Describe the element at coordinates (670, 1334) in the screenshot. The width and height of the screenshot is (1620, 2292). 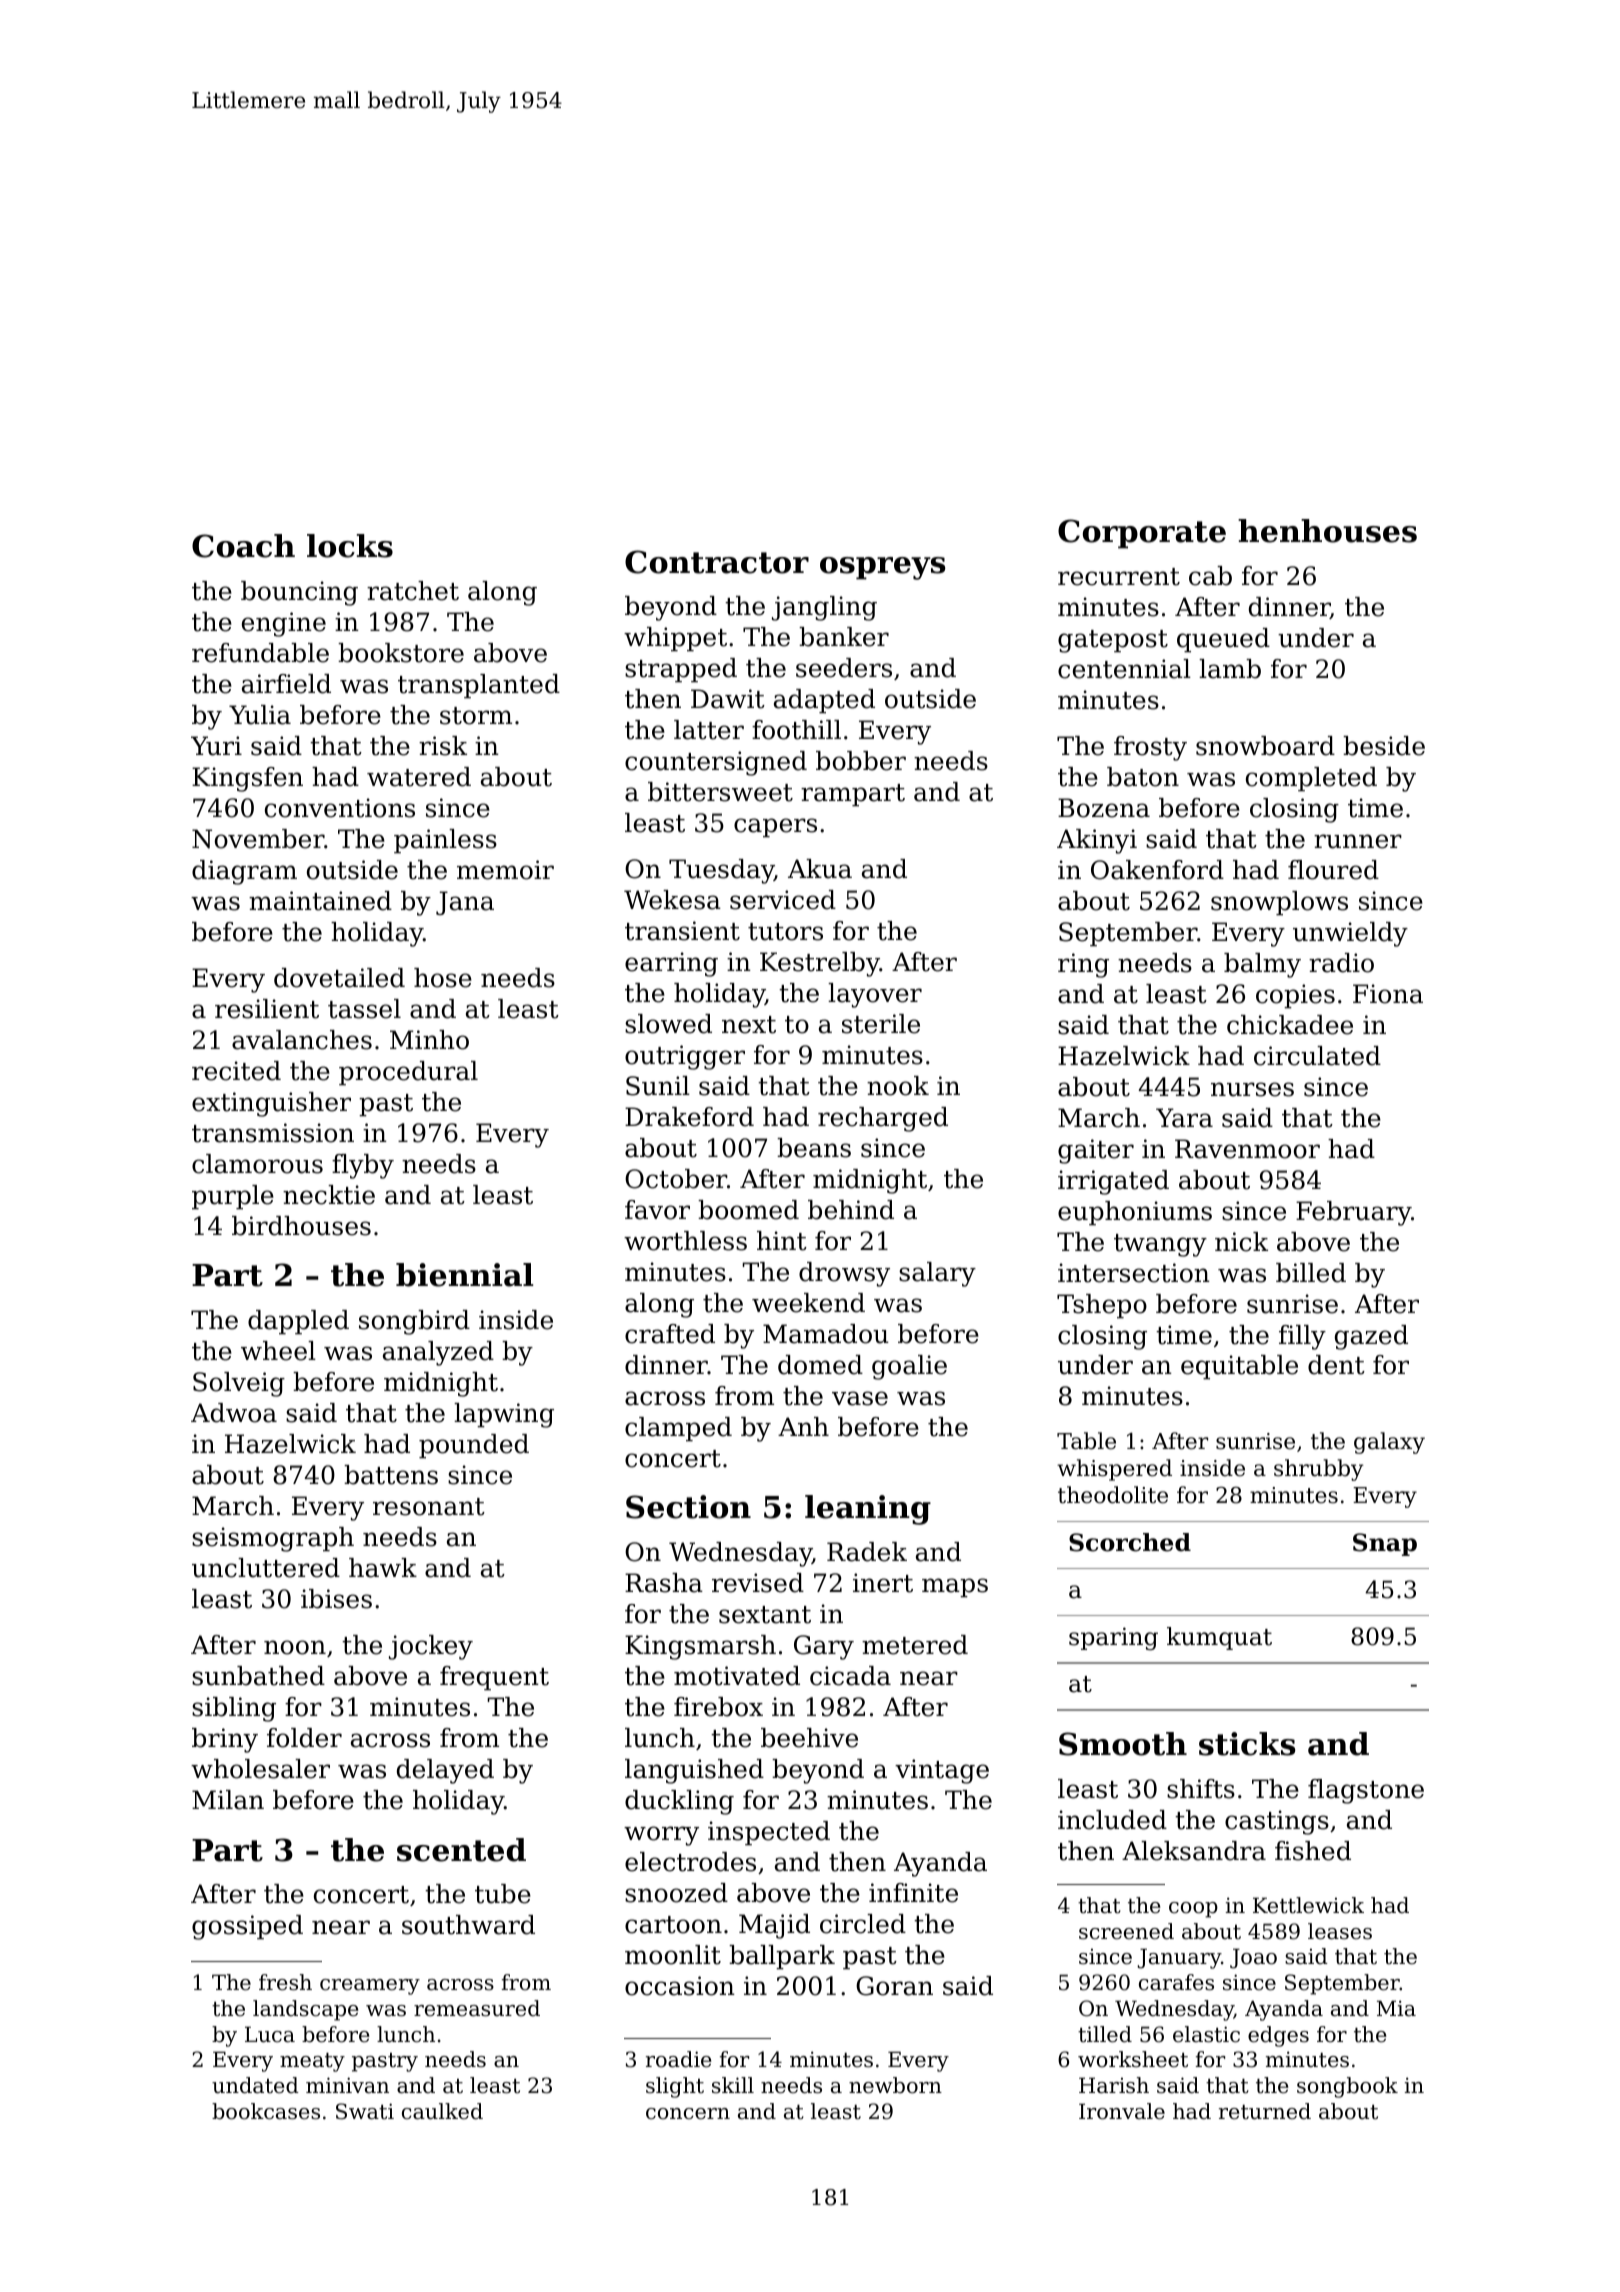
I see `crafted` at that location.
